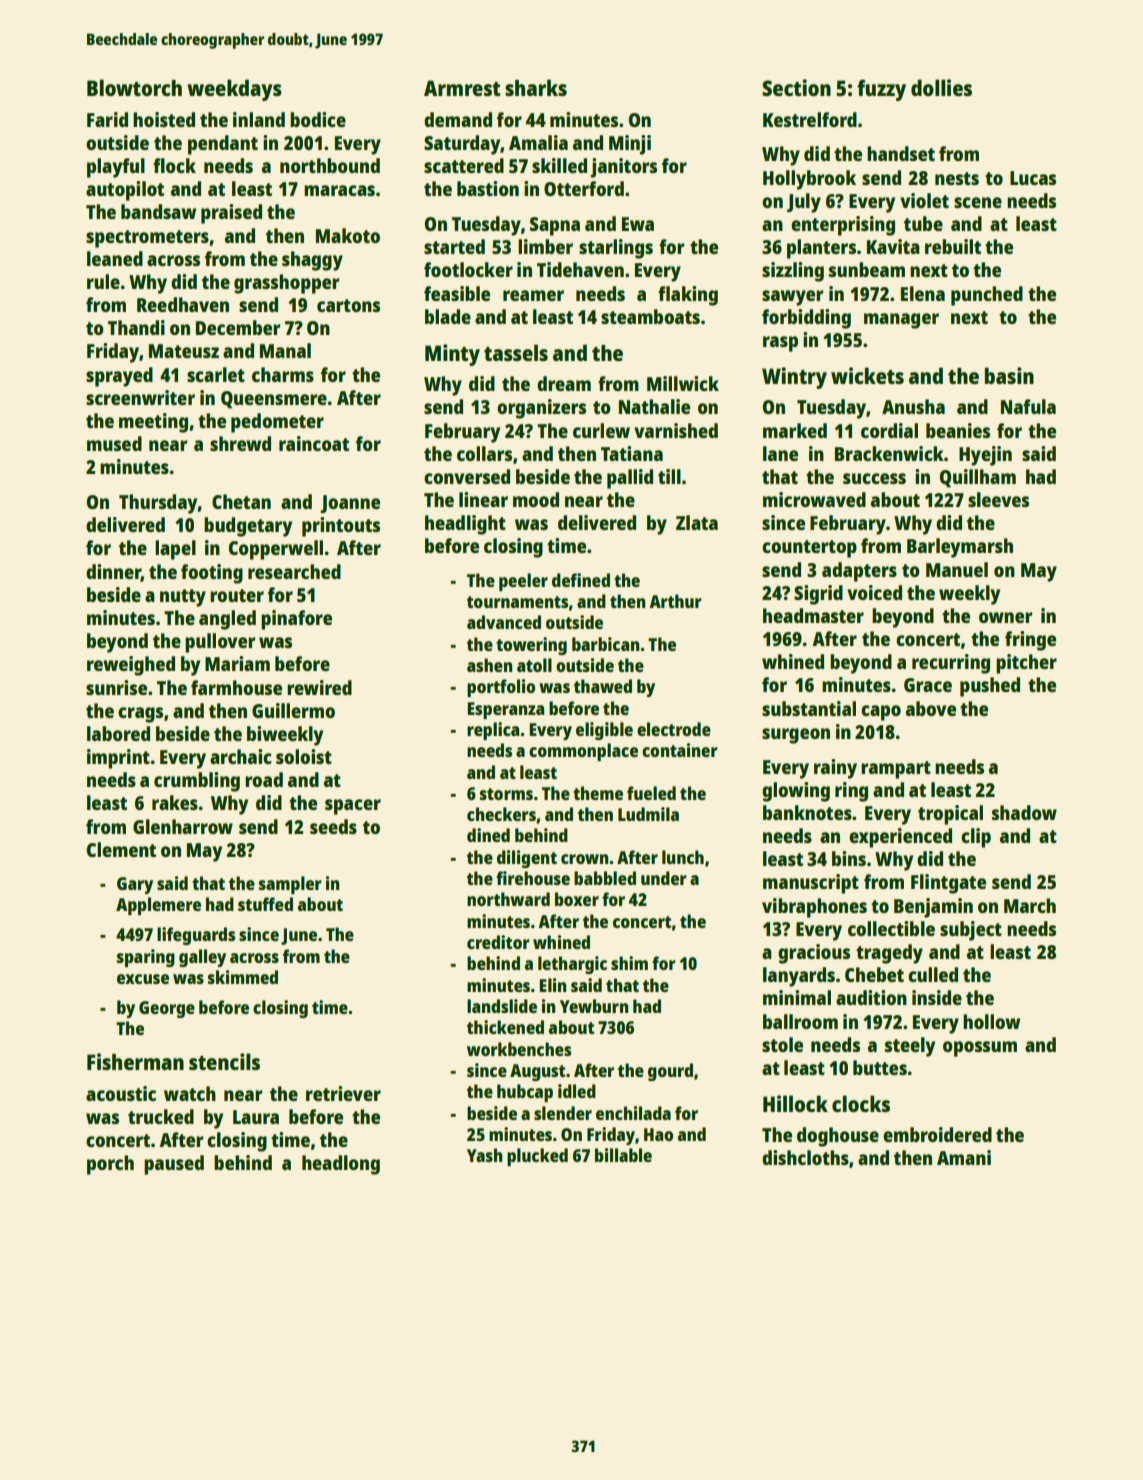  Describe the element at coordinates (143, 979) in the page. I see `excuse` at that location.
